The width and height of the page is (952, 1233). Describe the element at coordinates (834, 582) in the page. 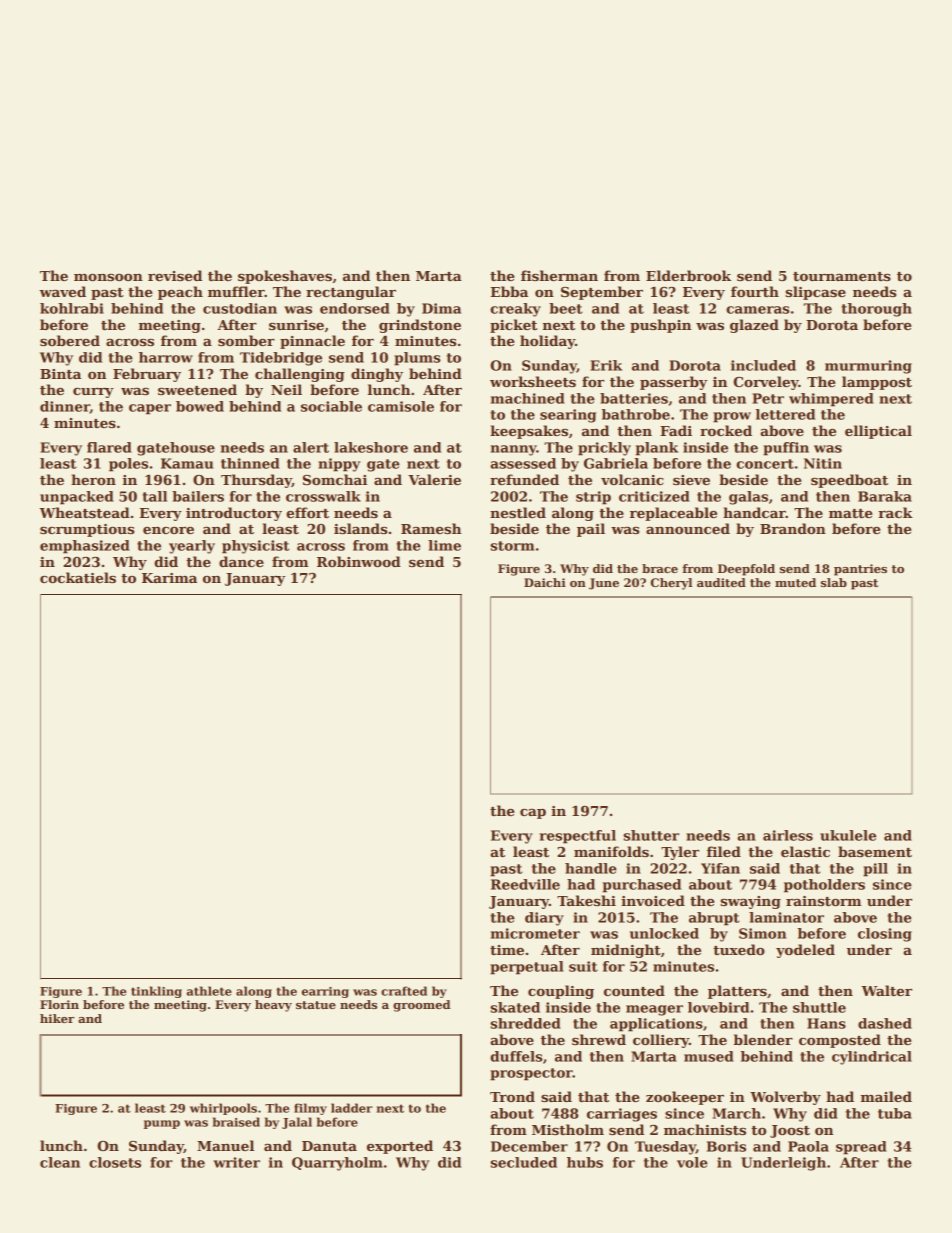

I see `slab` at that location.
